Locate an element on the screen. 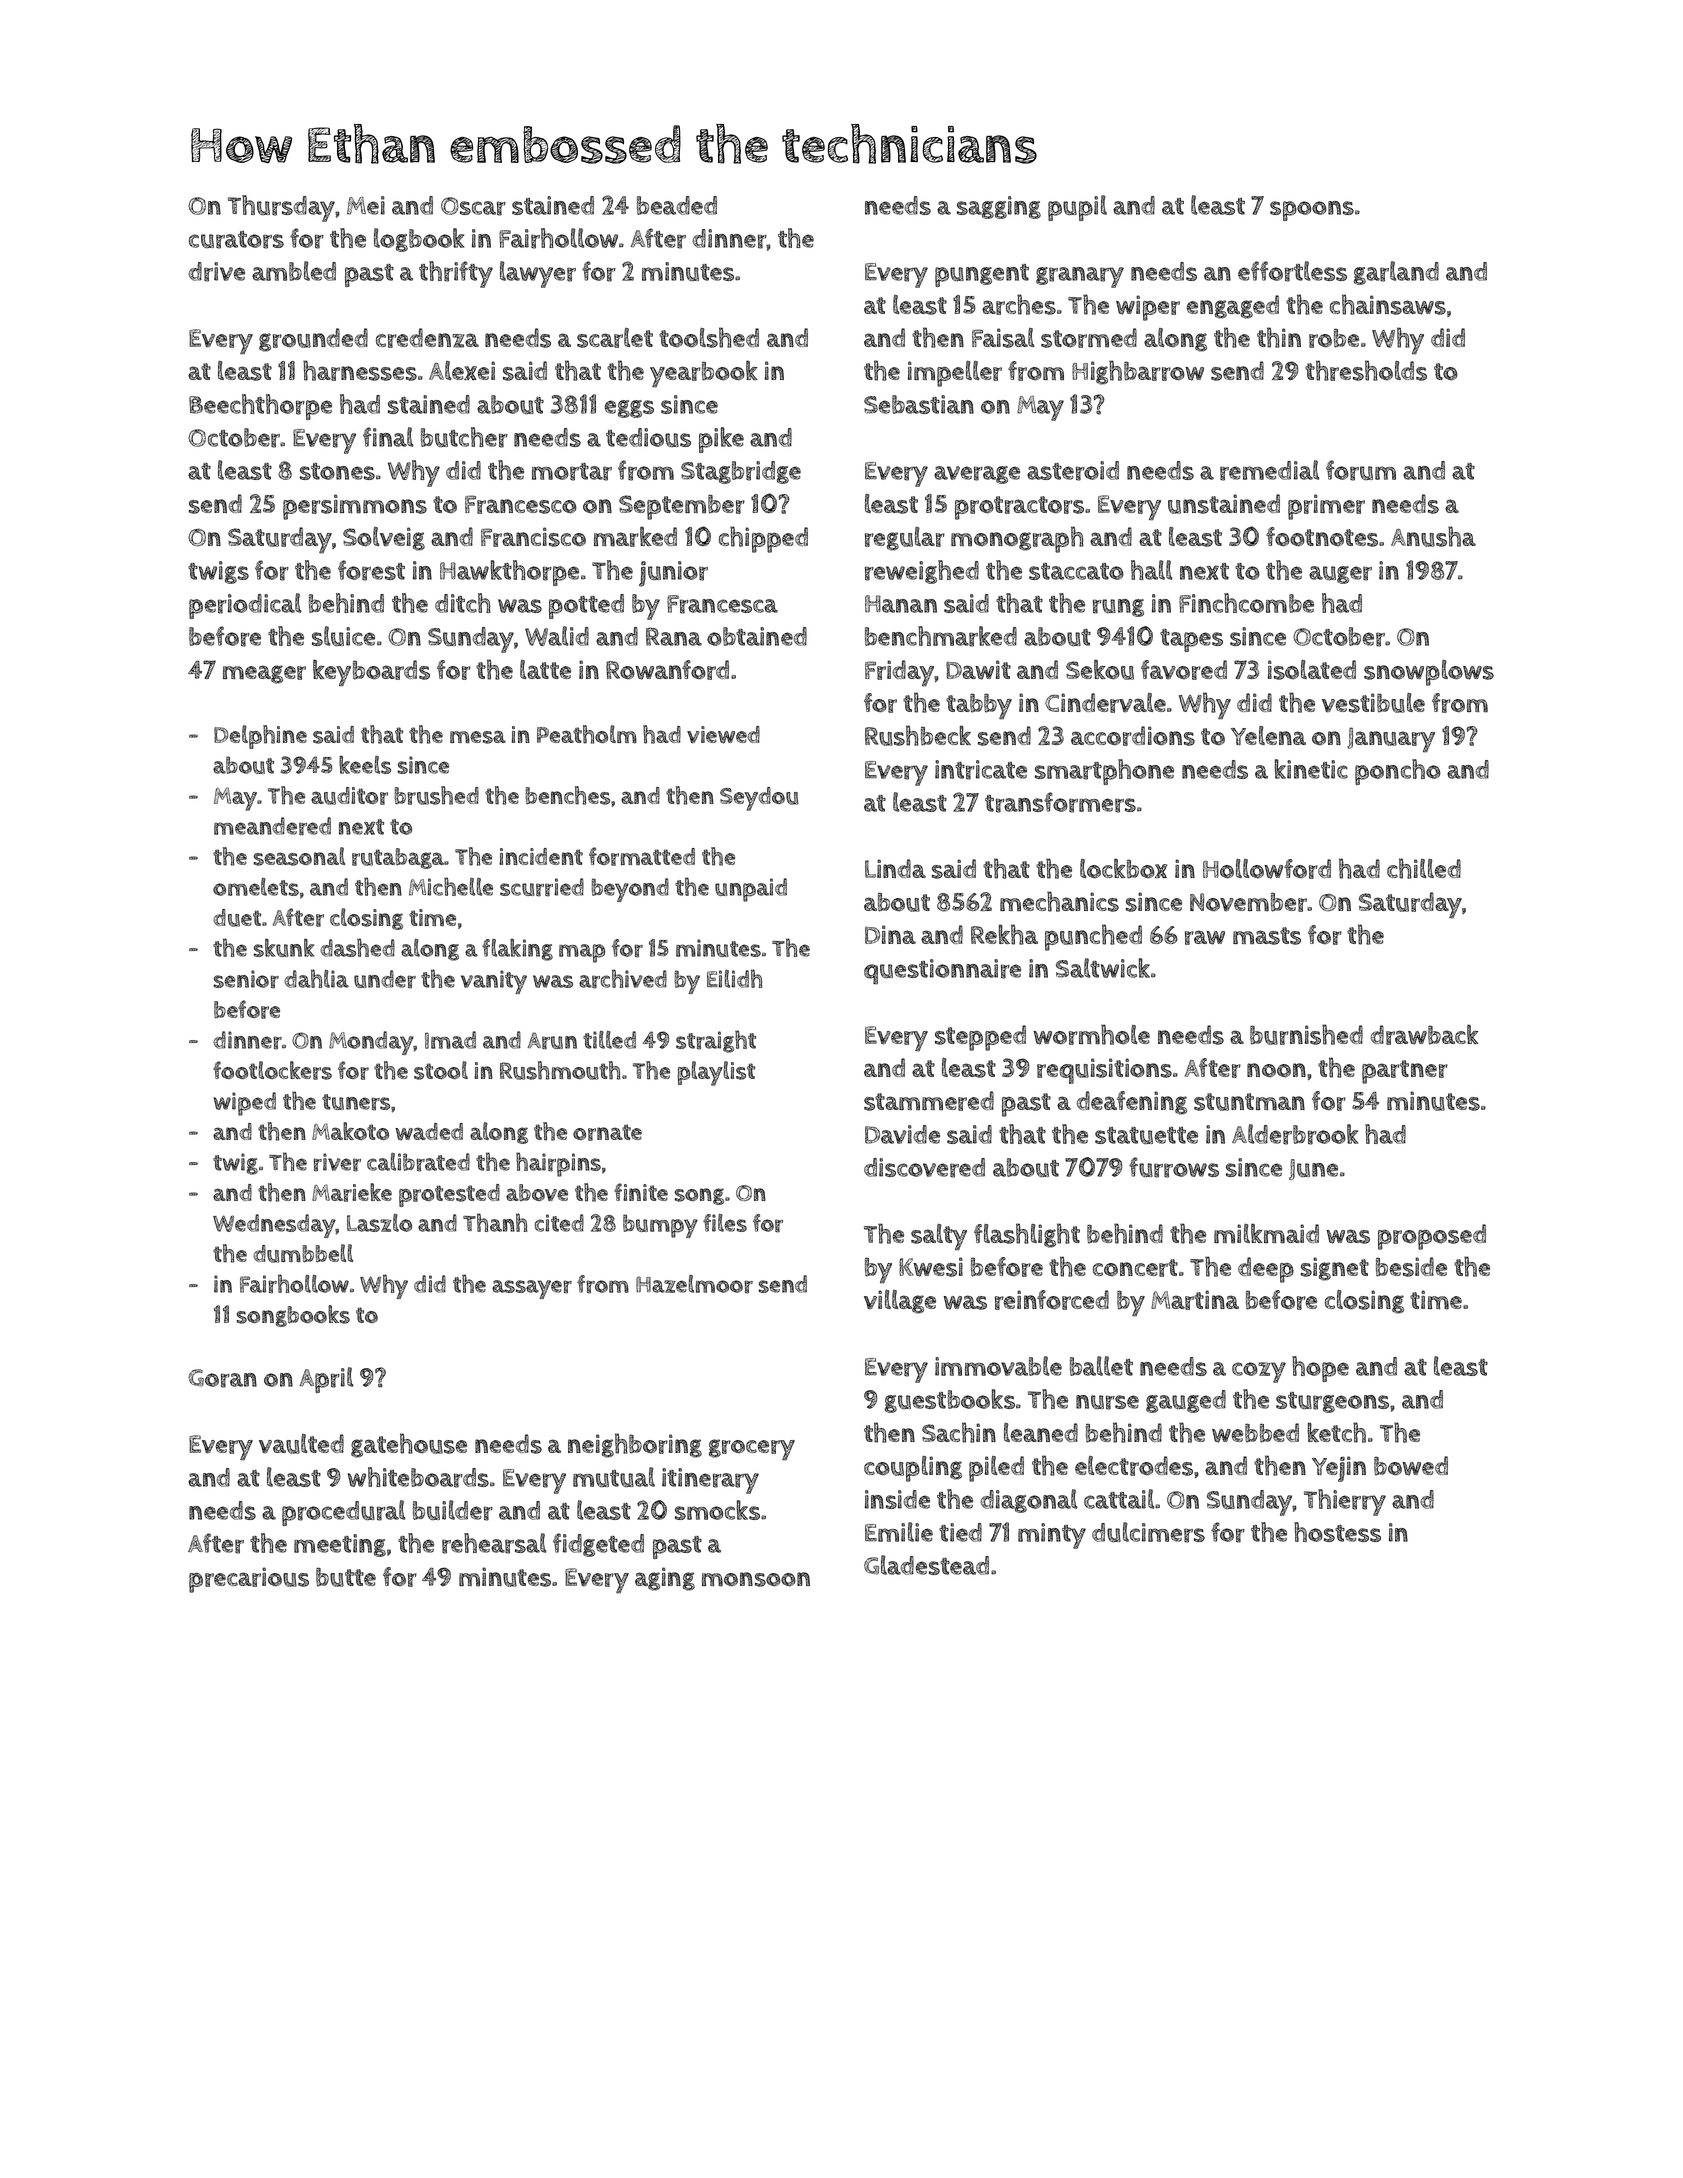  drawback is located at coordinates (1425, 1034).
